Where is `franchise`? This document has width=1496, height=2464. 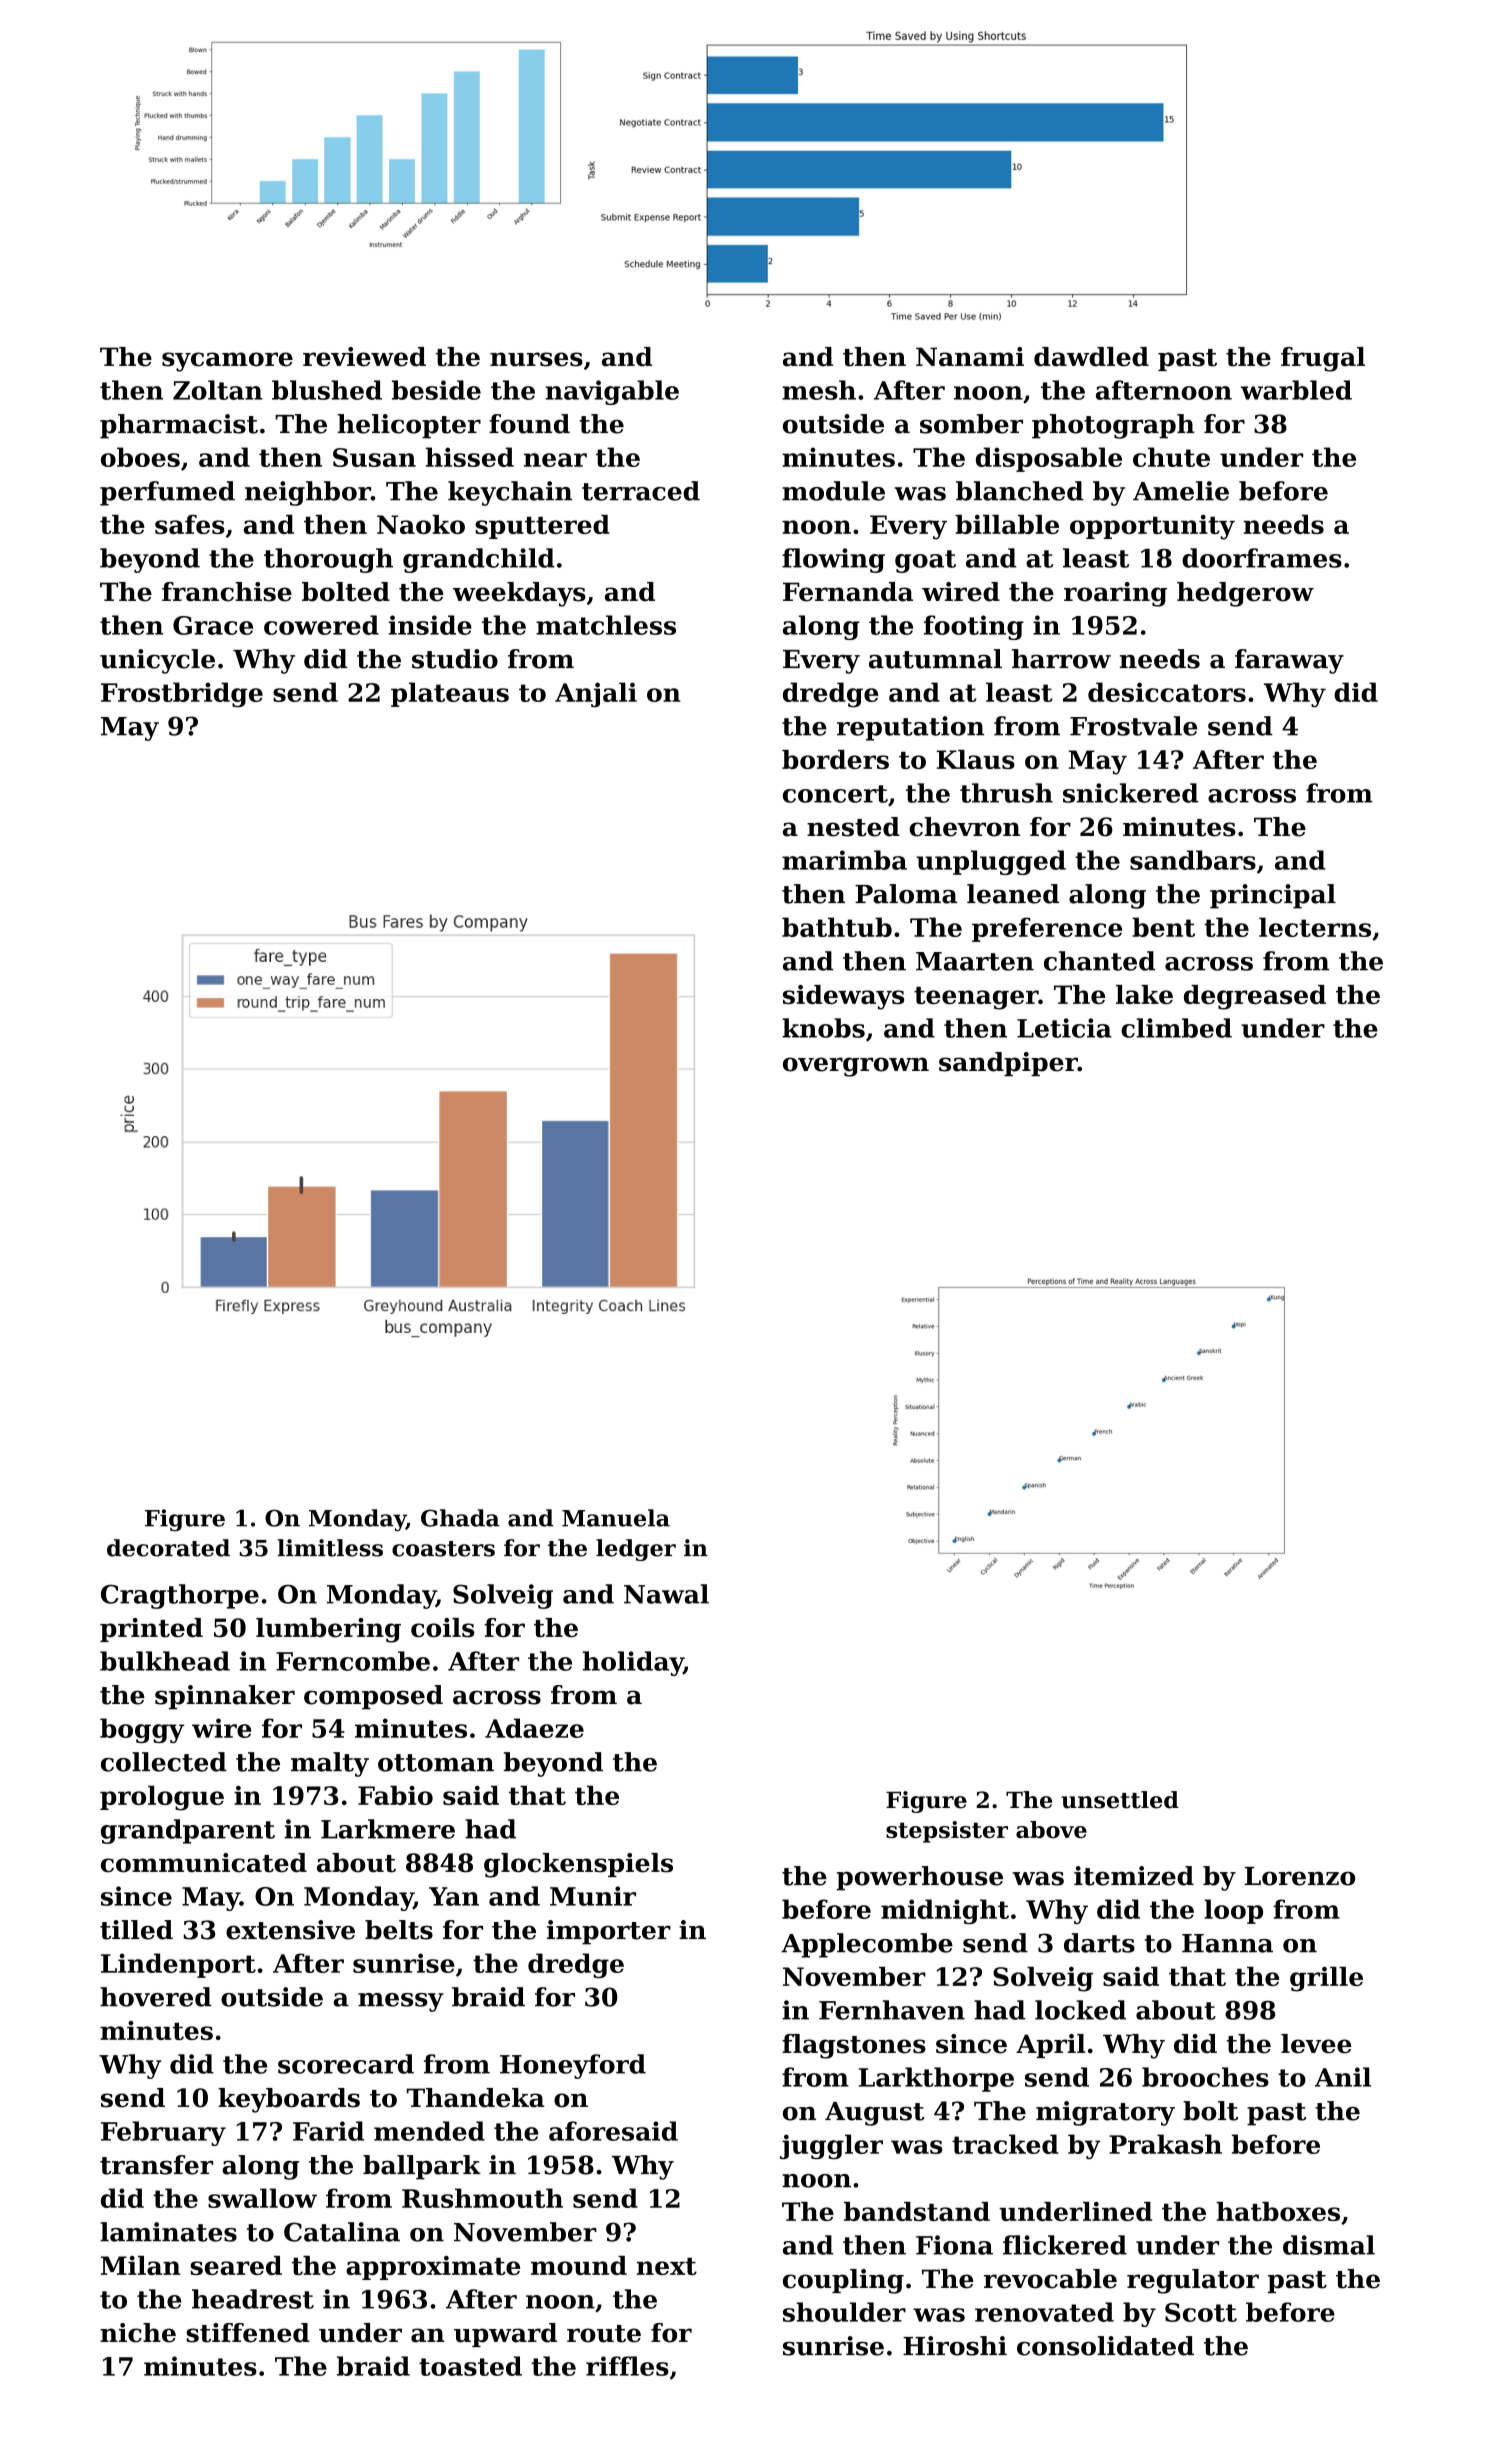
franchise is located at coordinates (227, 592).
